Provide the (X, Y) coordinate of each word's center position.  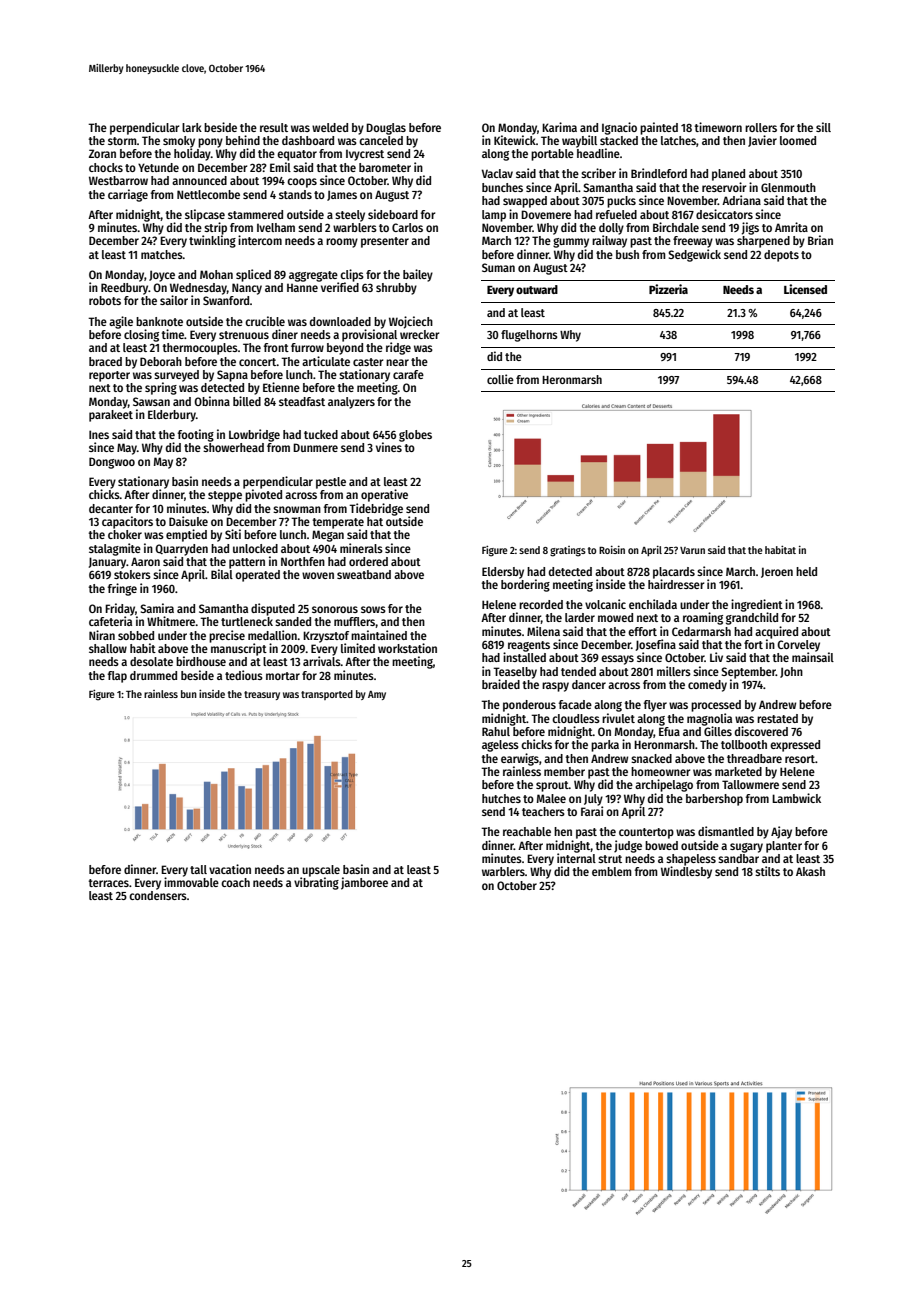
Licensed (805, 289)
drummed (153, 675)
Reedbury (125, 289)
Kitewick (515, 140)
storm (122, 141)
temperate (338, 523)
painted (659, 128)
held (806, 571)
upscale (321, 871)
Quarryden (181, 550)
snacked (651, 758)
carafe (408, 374)
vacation (230, 869)
